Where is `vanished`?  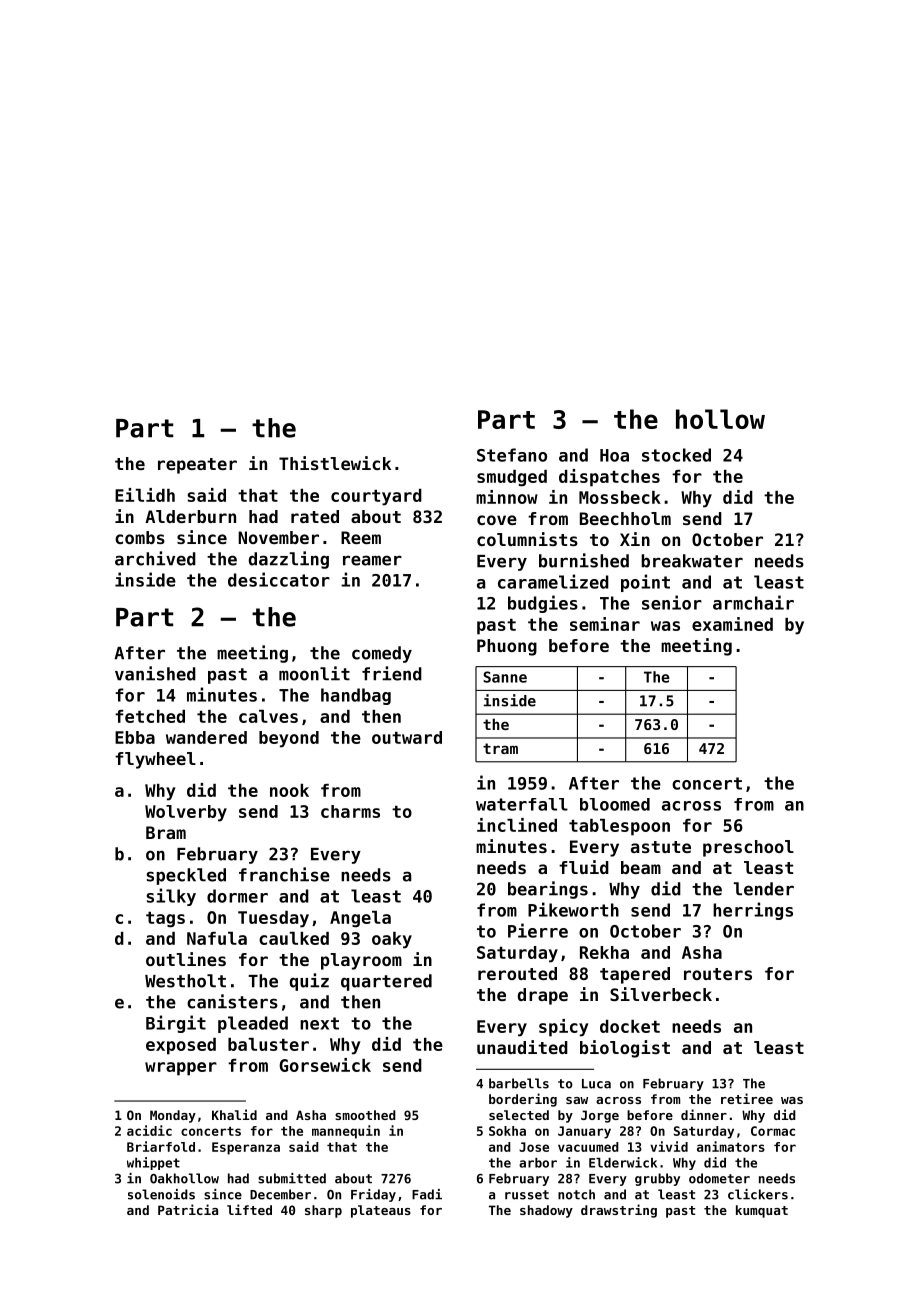
vanished is located at coordinates (155, 673).
